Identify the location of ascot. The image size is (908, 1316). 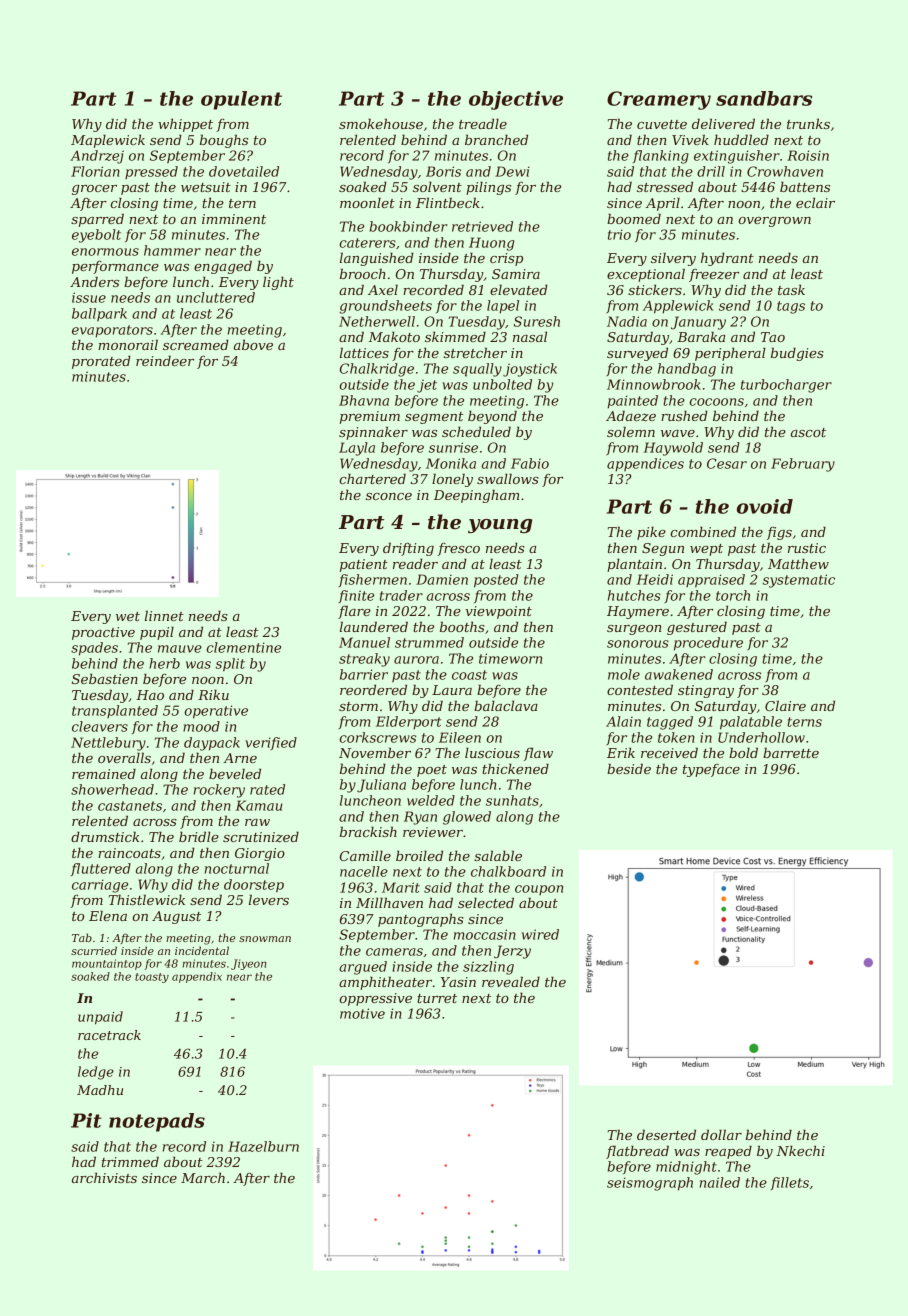
(808, 432).
